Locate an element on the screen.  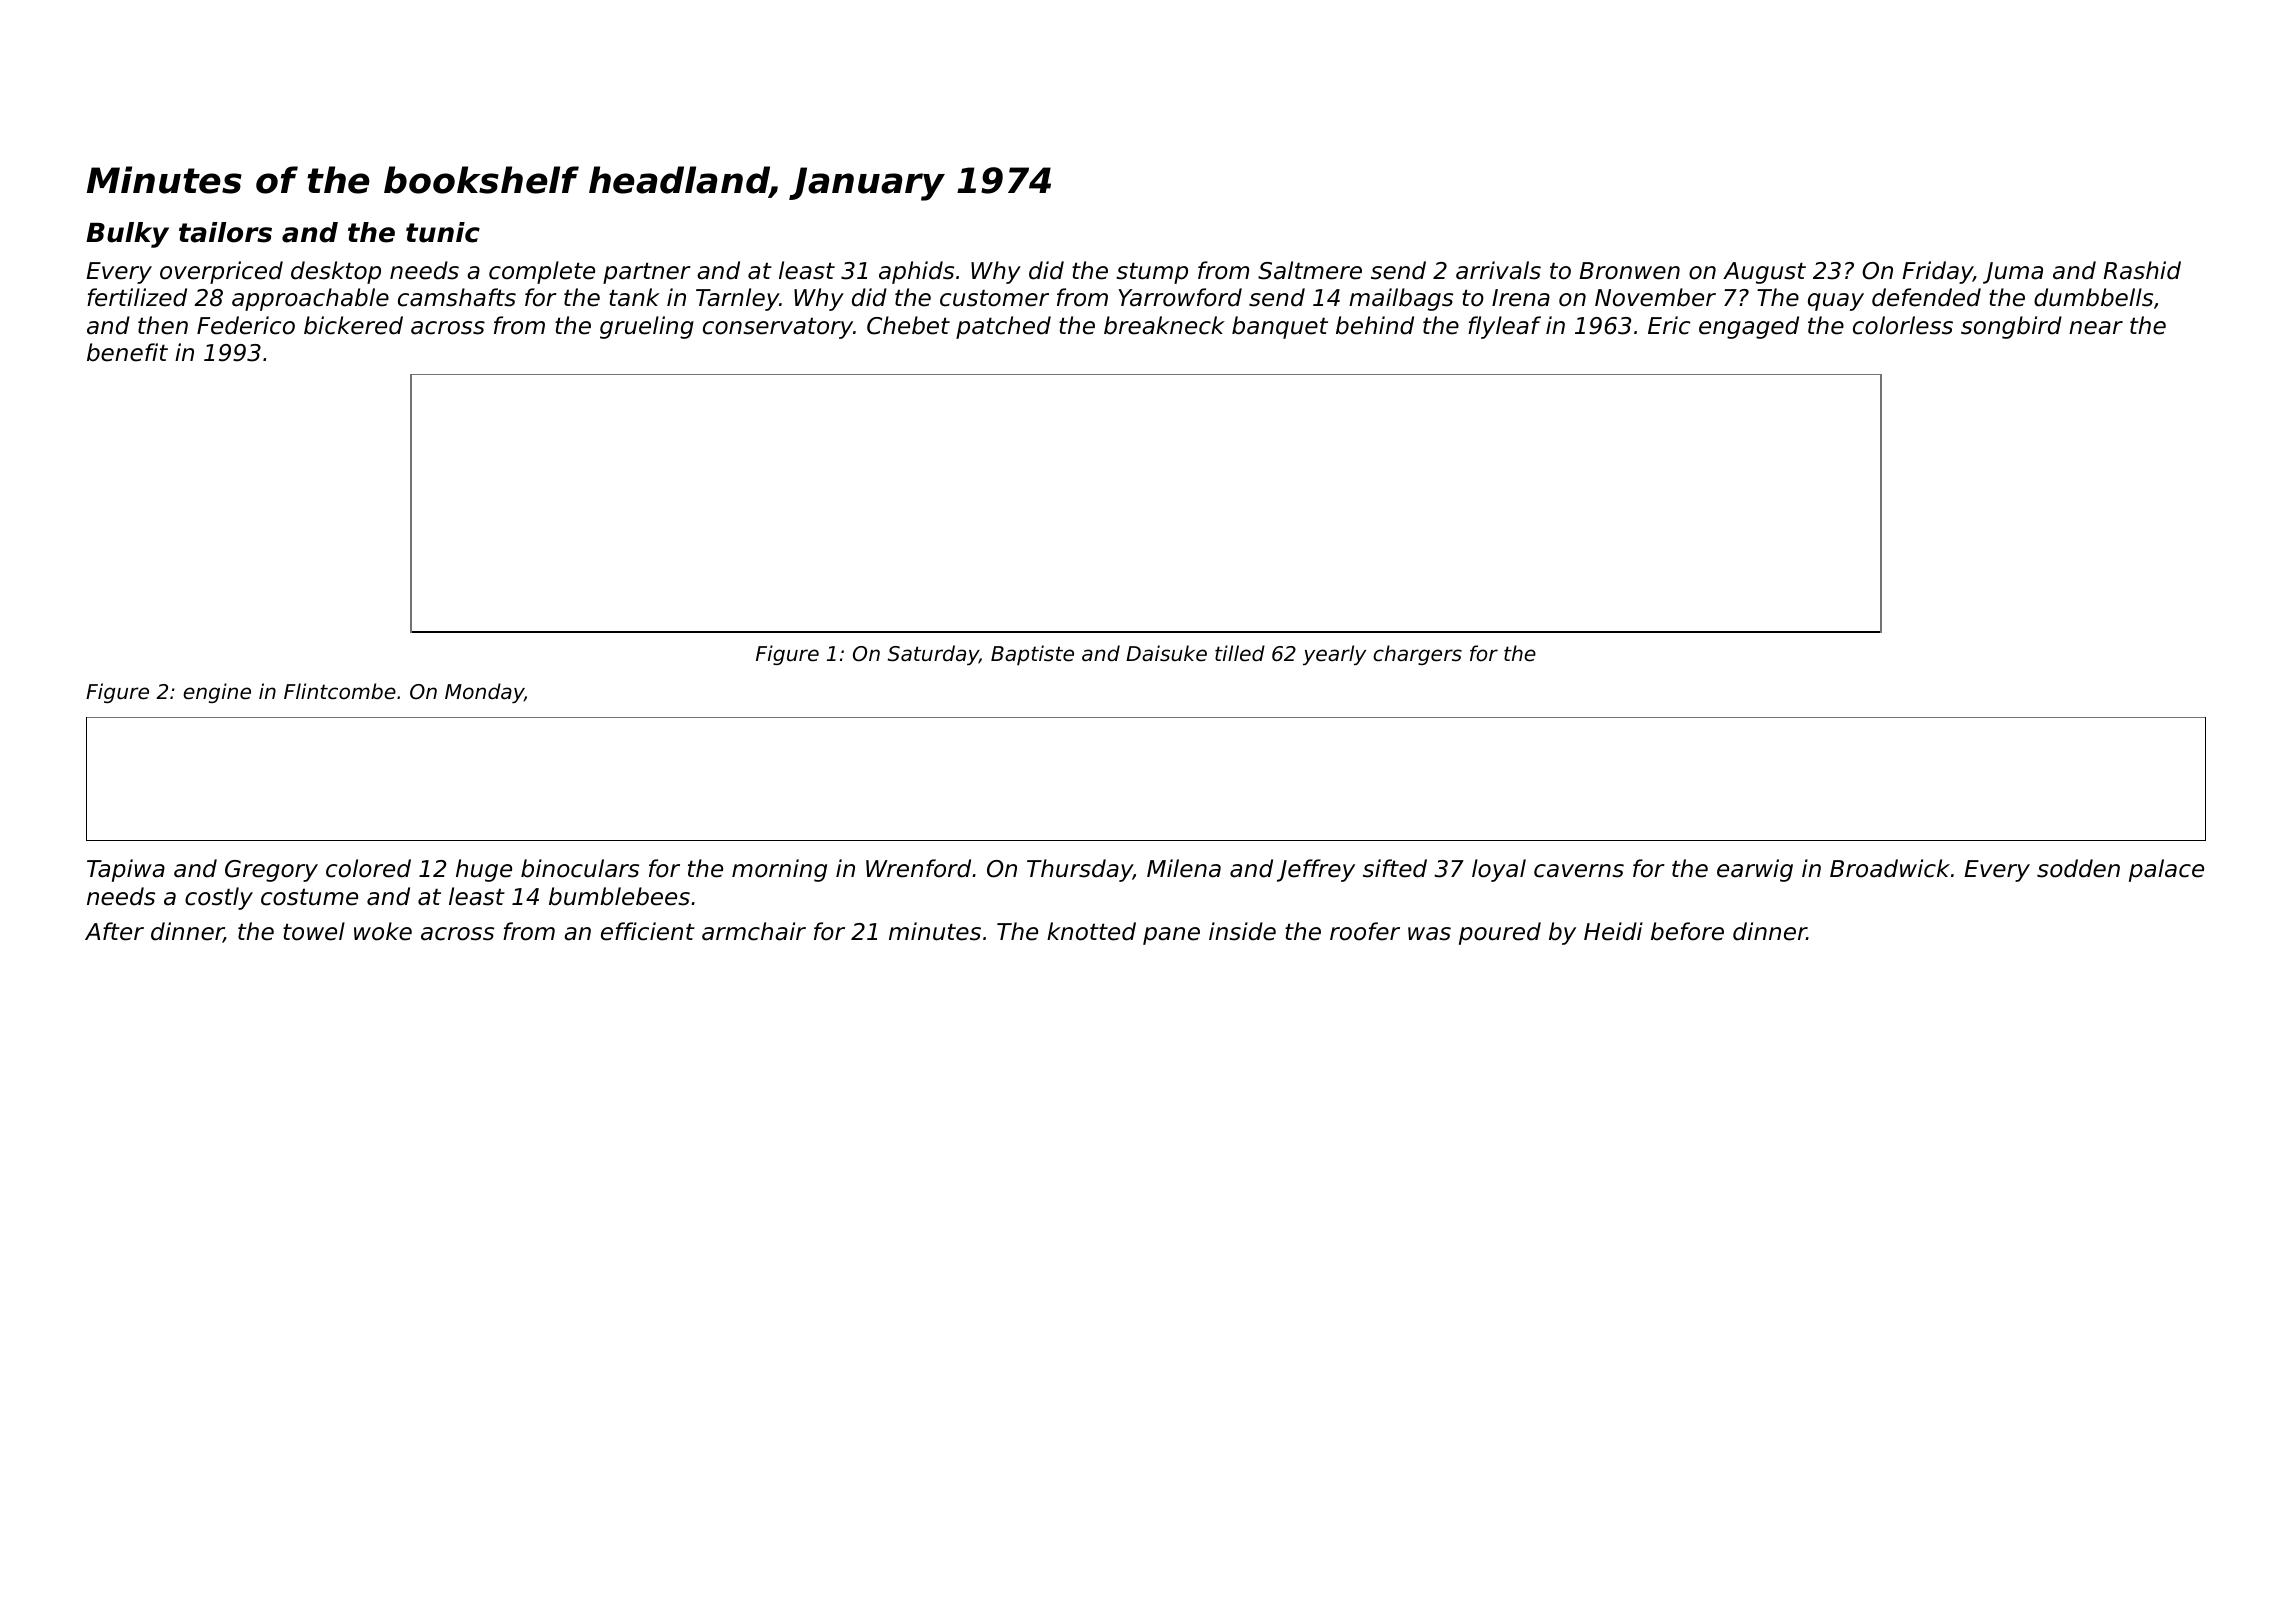
conservatory is located at coordinates (778, 328).
